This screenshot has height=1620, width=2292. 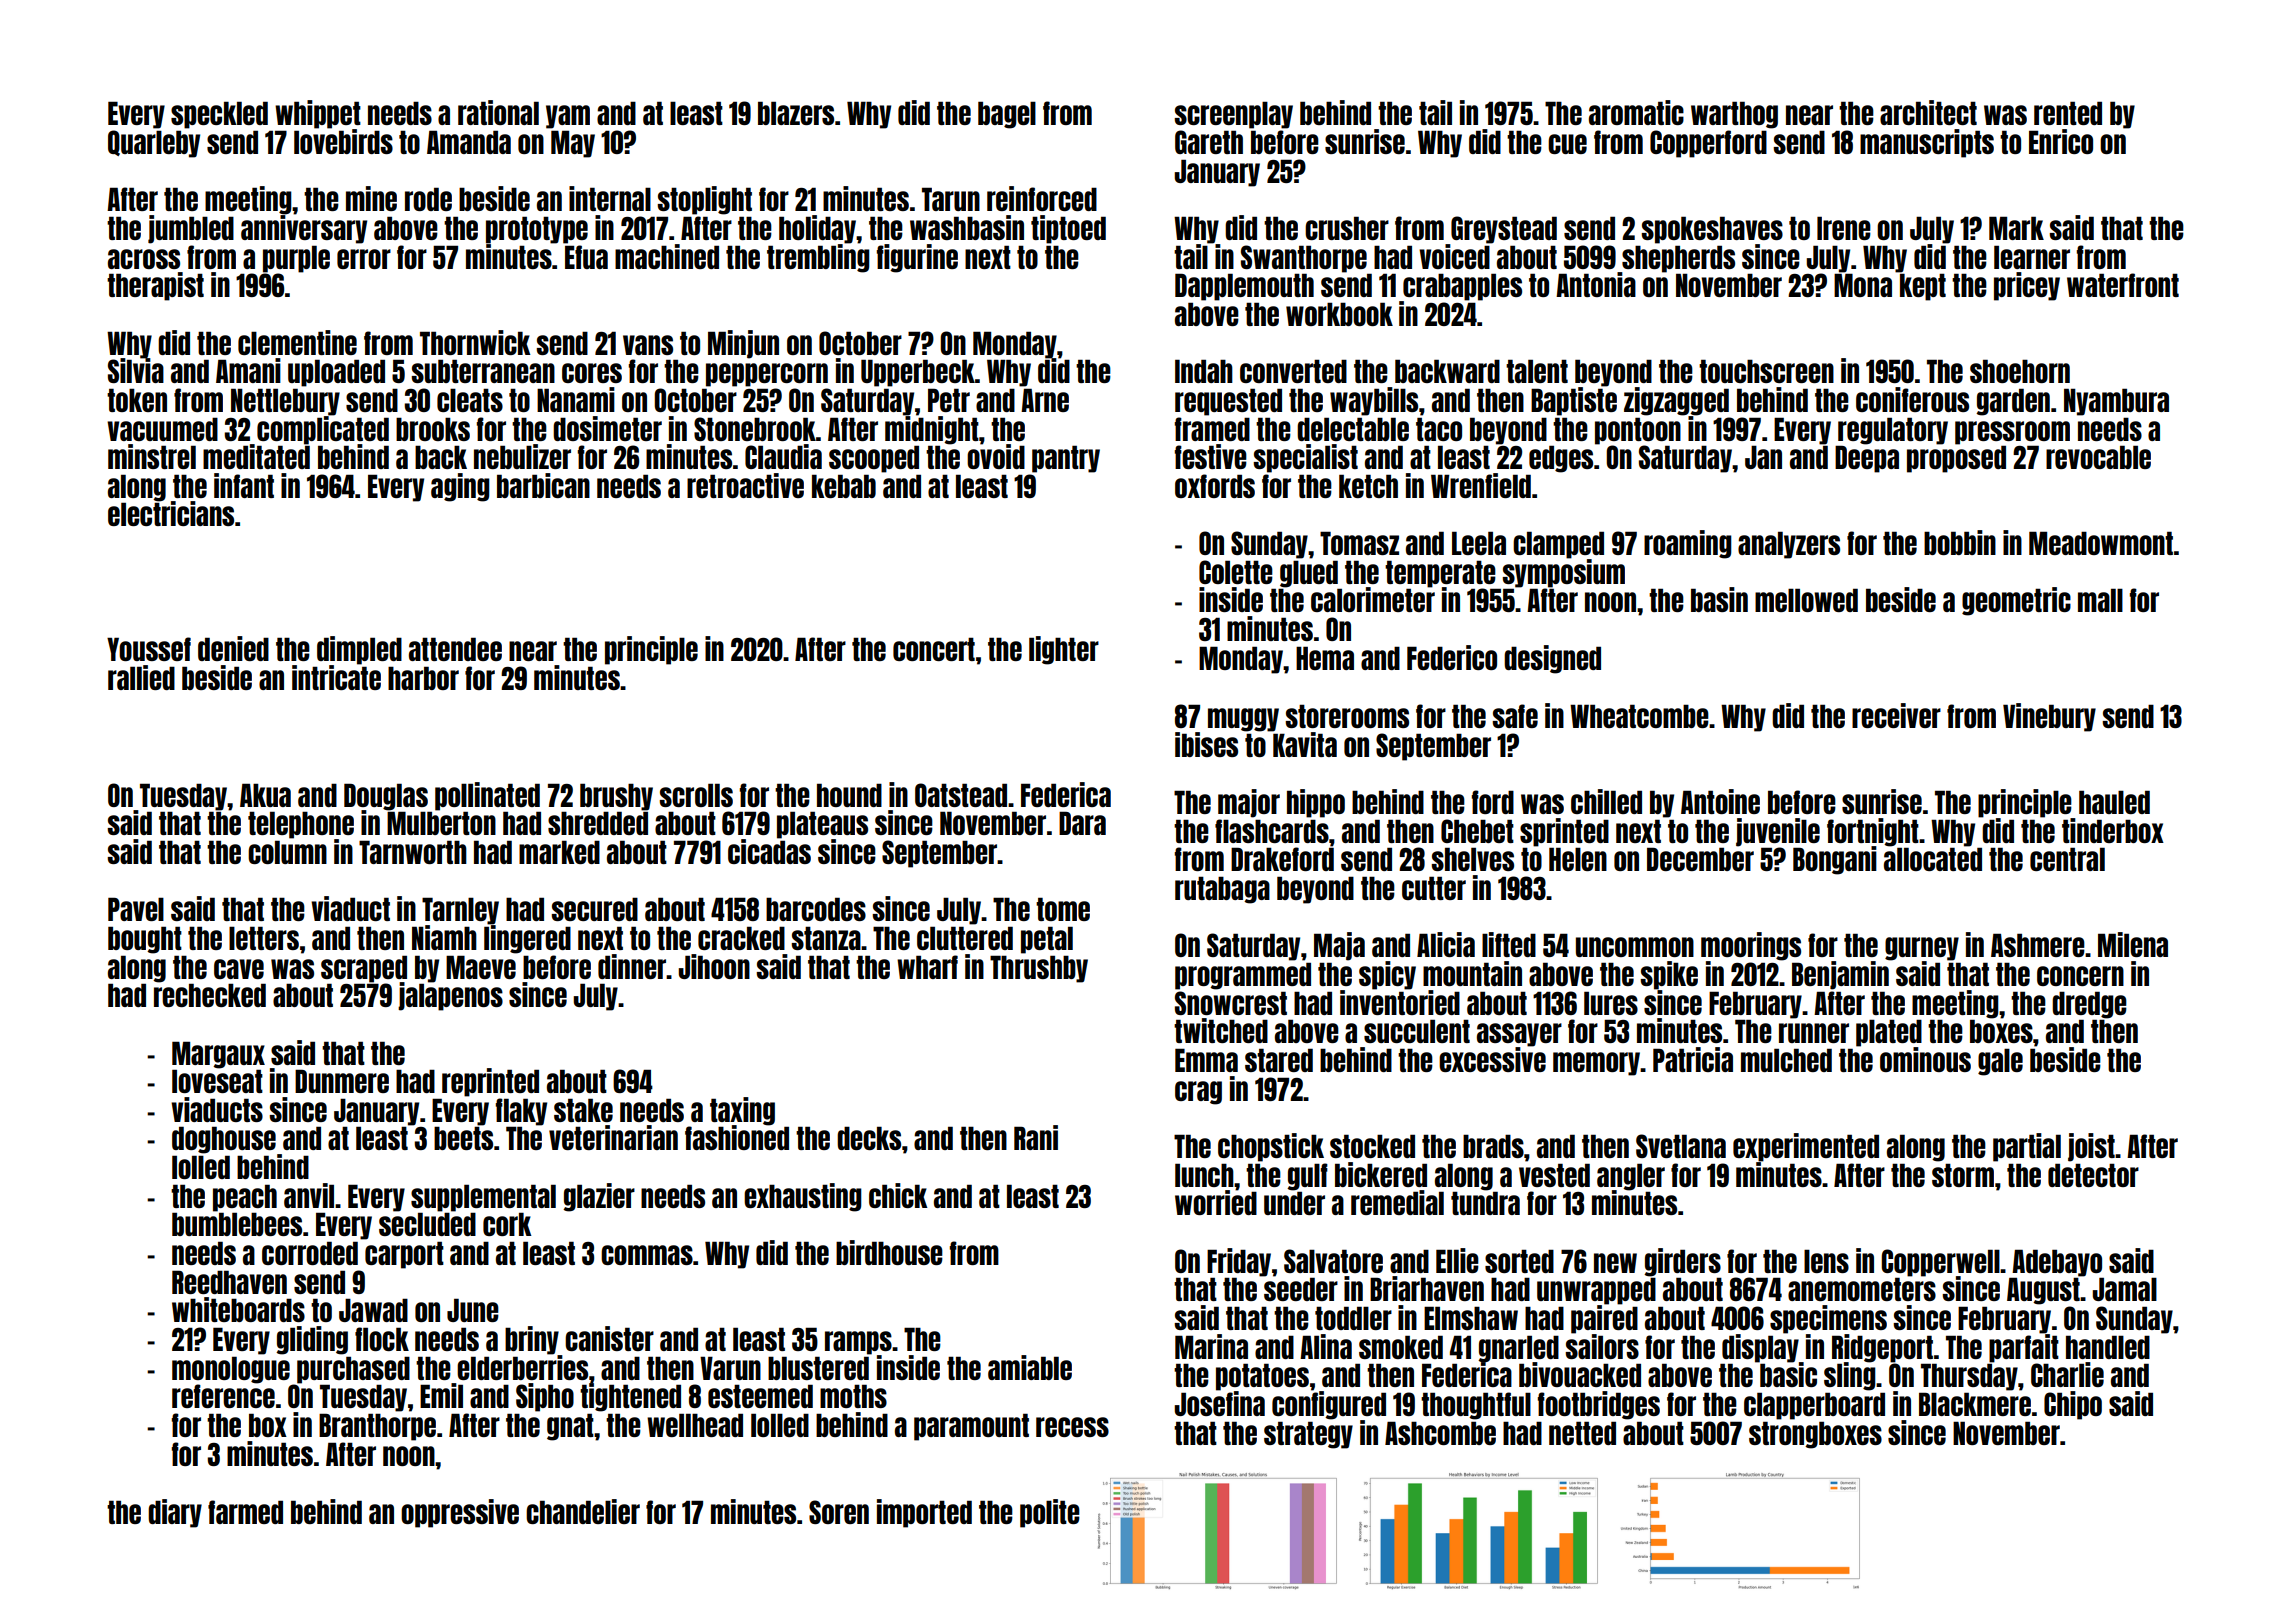 What do you see at coordinates (858, 1343) in the screenshot?
I see `ramps` at bounding box center [858, 1343].
